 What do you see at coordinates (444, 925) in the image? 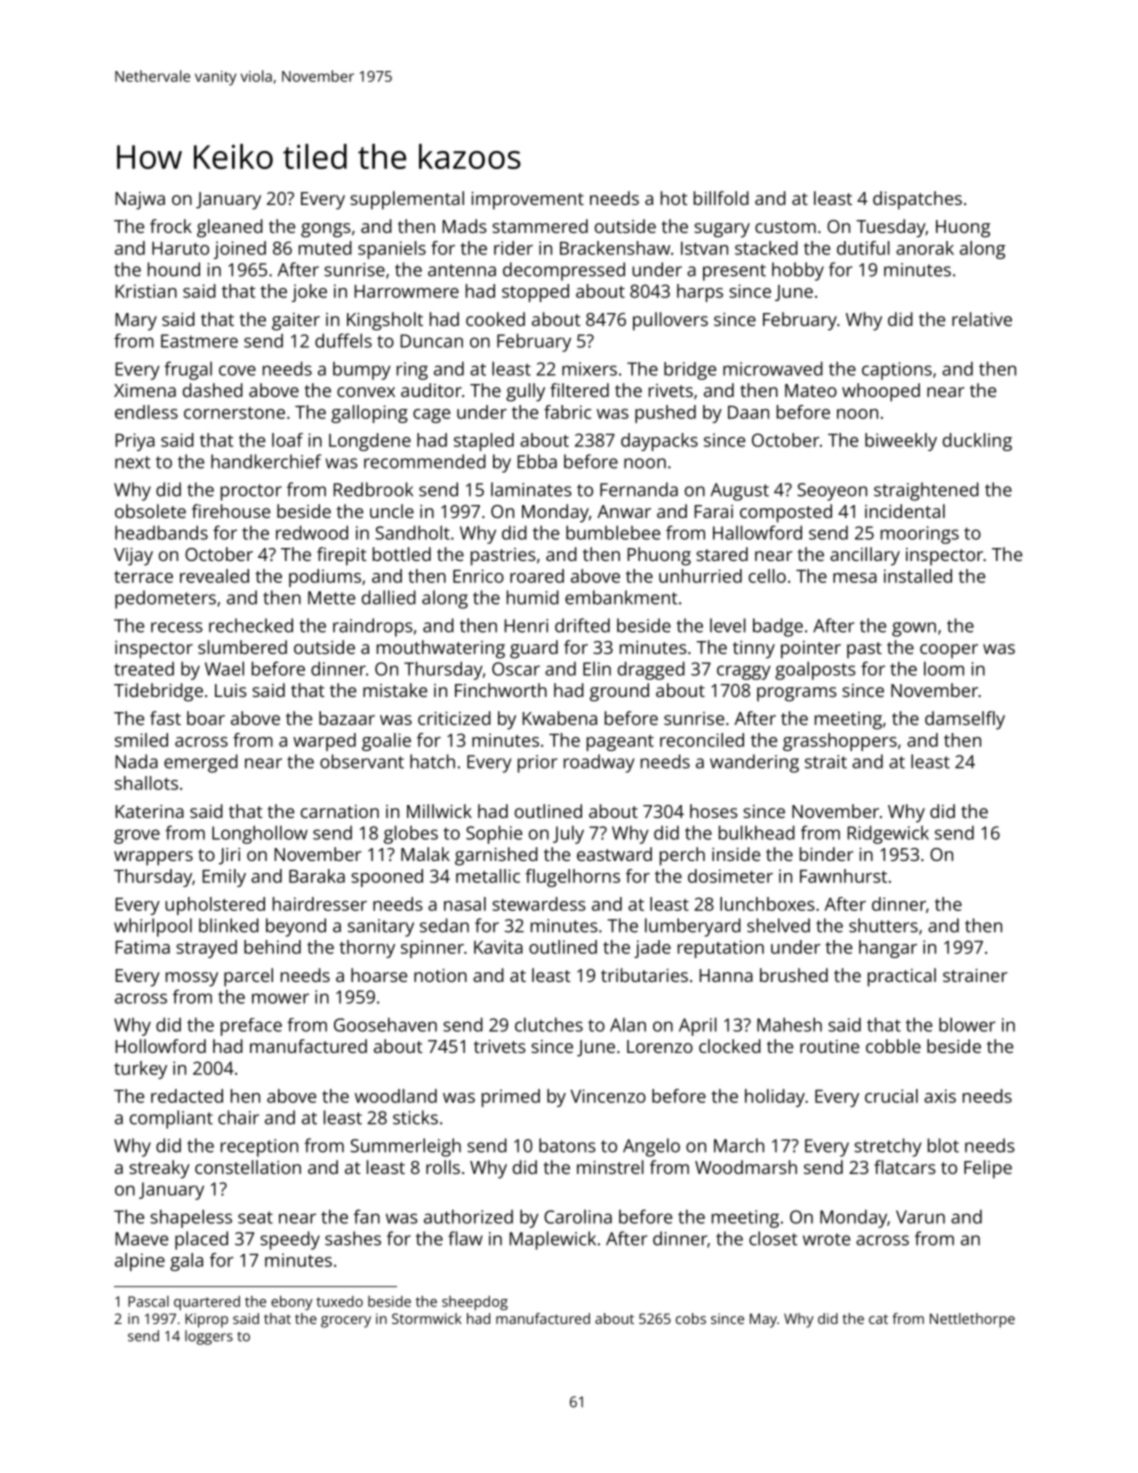
I see `sedan` at bounding box center [444, 925].
